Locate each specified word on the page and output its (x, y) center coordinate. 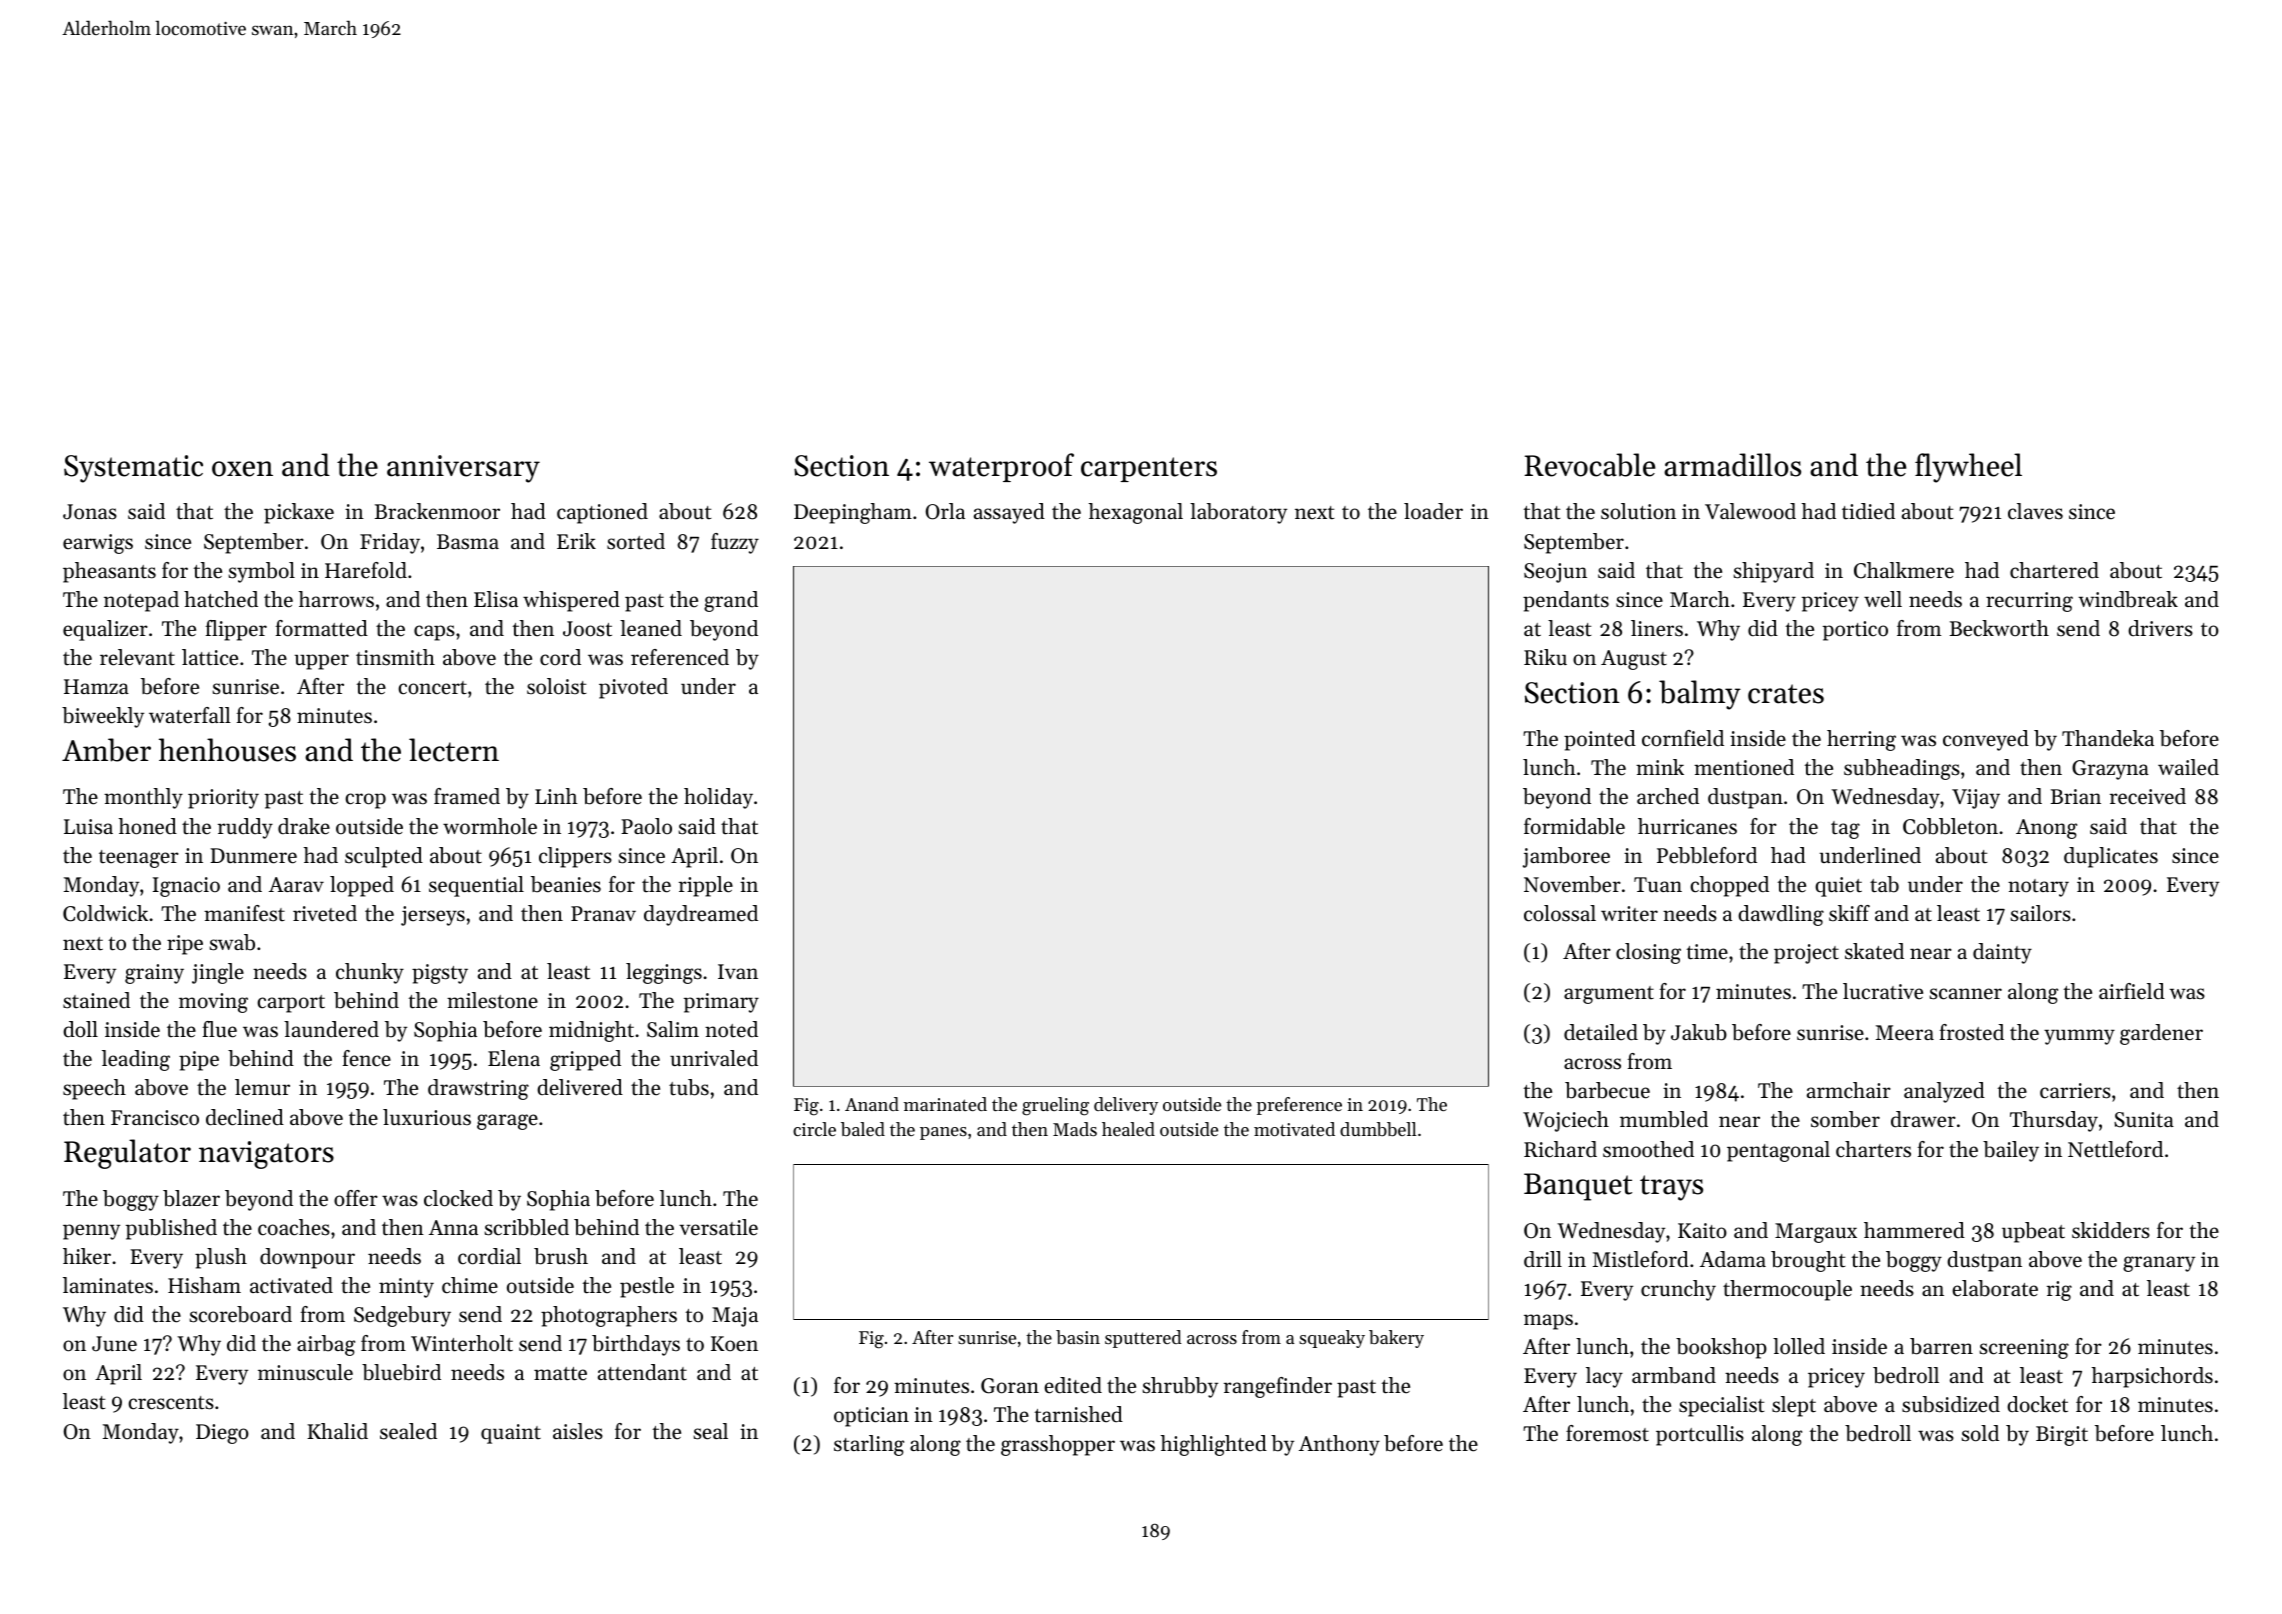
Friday (390, 543)
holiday (718, 798)
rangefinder (1278, 1387)
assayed (1009, 513)
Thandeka (2108, 738)
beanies (566, 884)
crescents (171, 1403)
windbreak (2128, 599)
